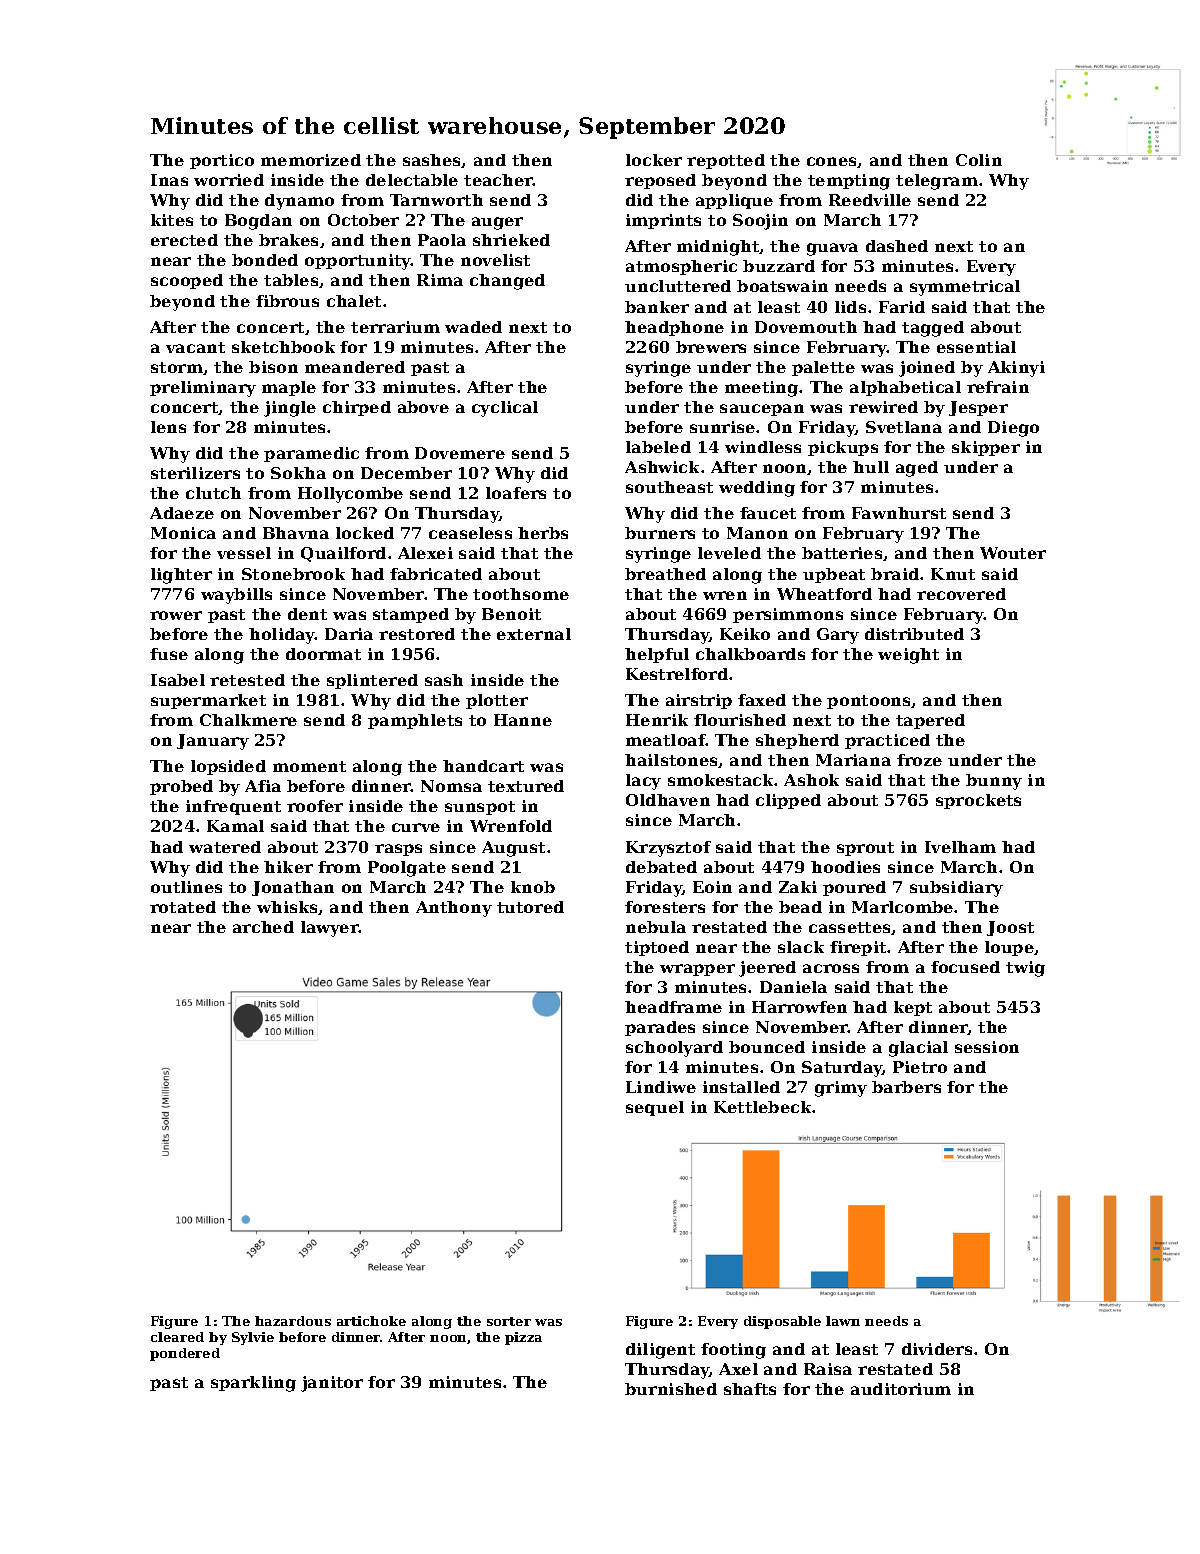 The width and height of the document is (1200, 1554). I want to click on cyclical, so click(505, 409).
